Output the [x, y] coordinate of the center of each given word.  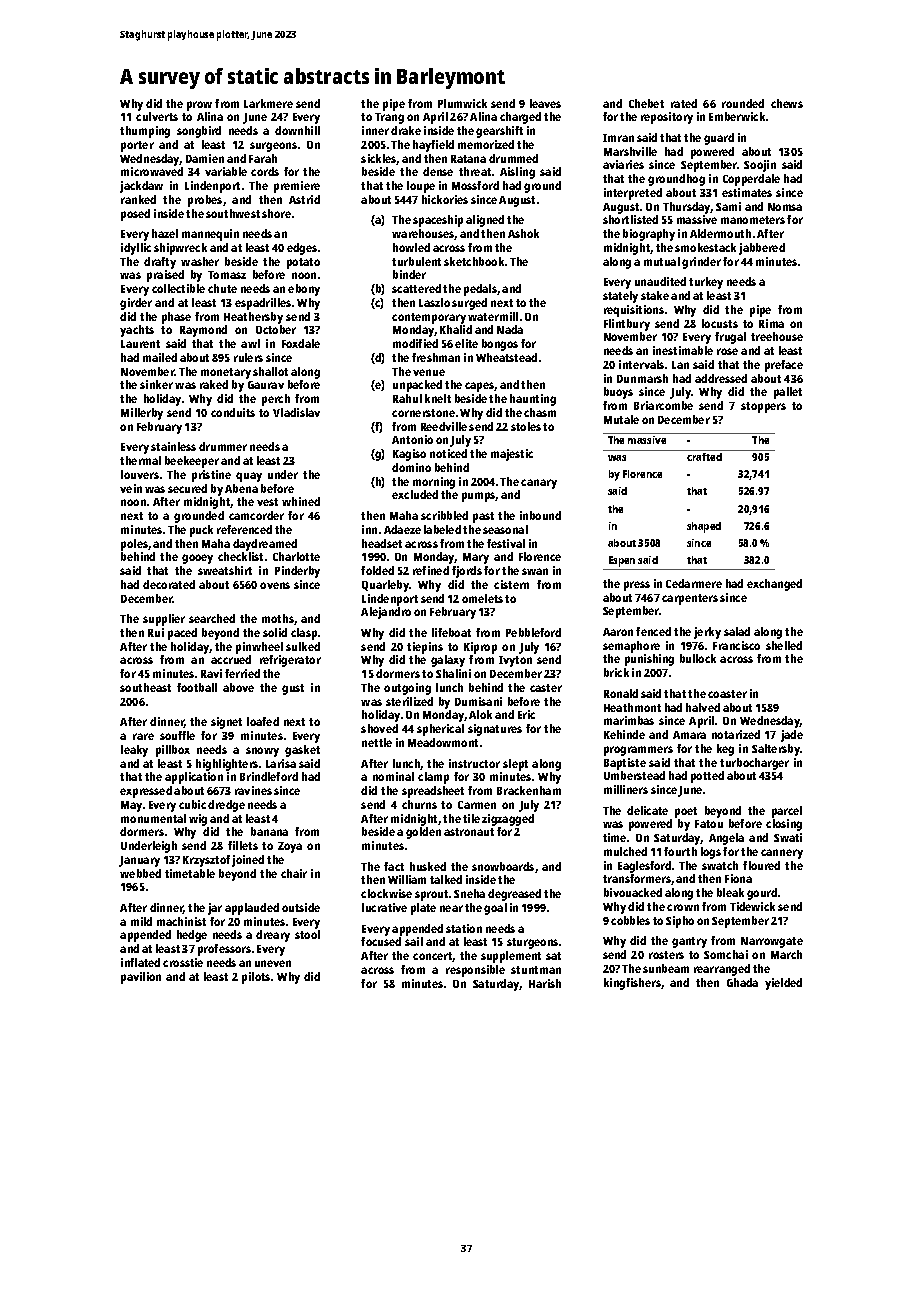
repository [667, 118]
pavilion [141, 978]
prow [199, 106]
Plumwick [462, 103]
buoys [618, 393]
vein [131, 488]
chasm [540, 412]
